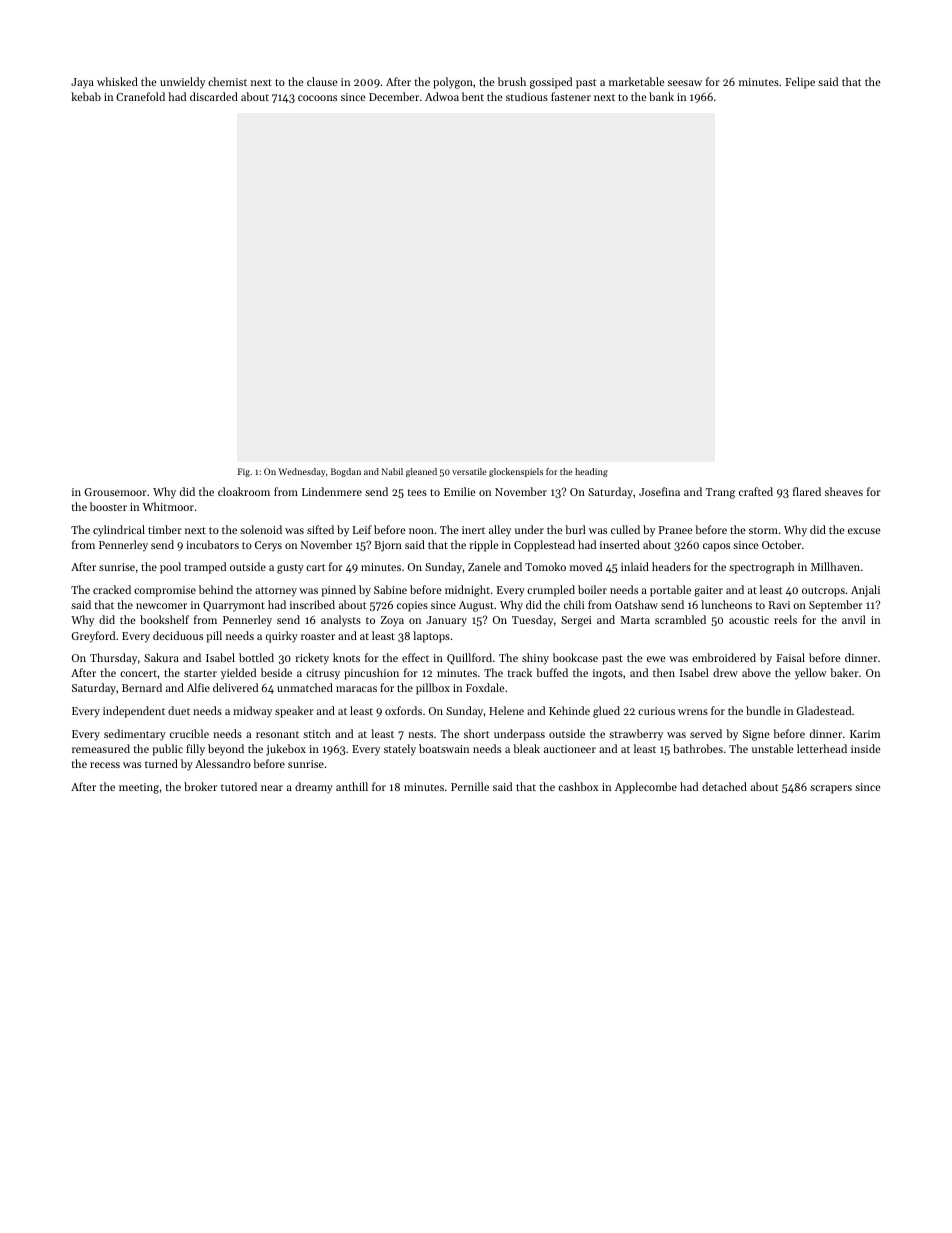 The image size is (952, 1233). What do you see at coordinates (724, 786) in the document?
I see `detached` at bounding box center [724, 786].
